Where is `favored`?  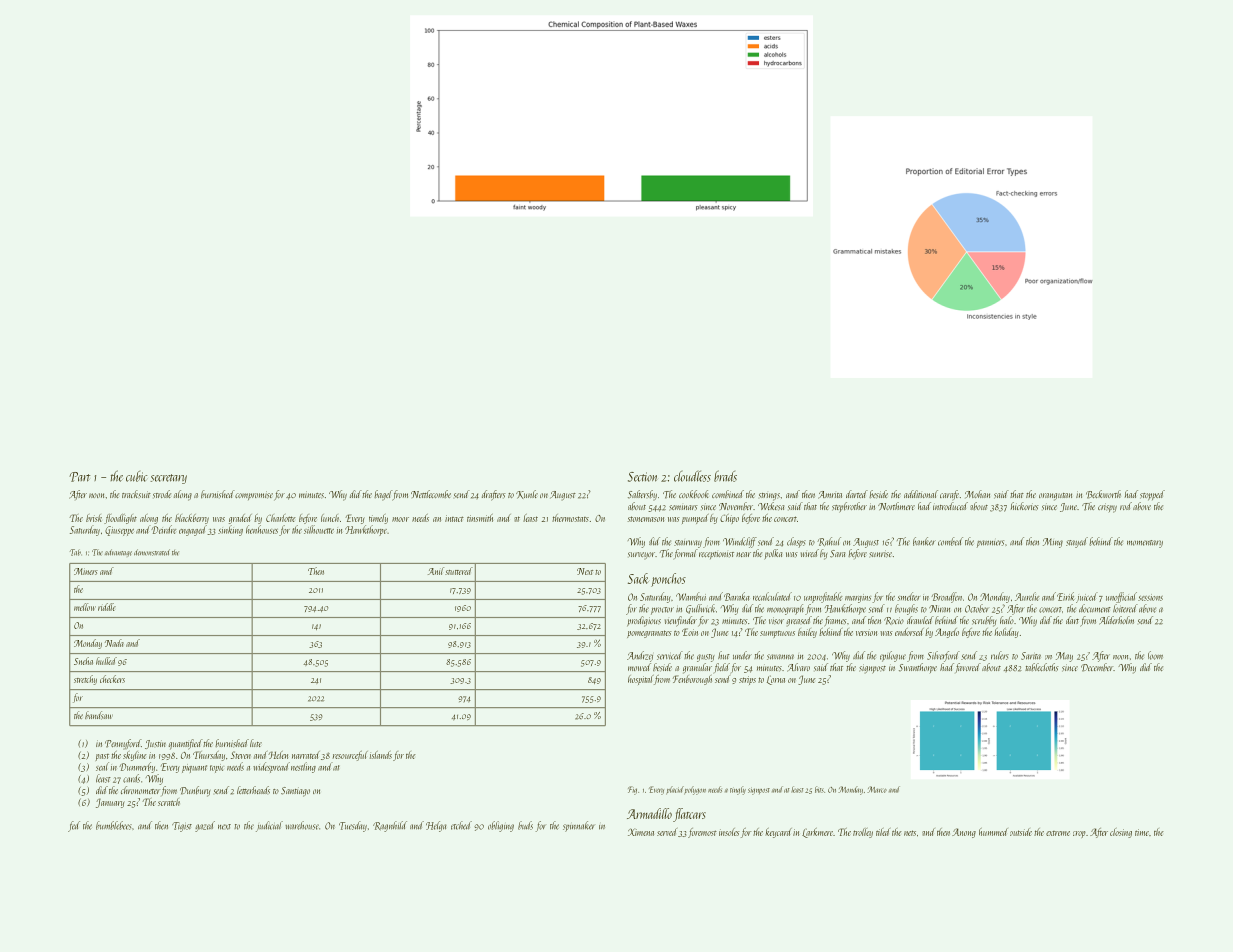
favored is located at coordinates (968, 668).
